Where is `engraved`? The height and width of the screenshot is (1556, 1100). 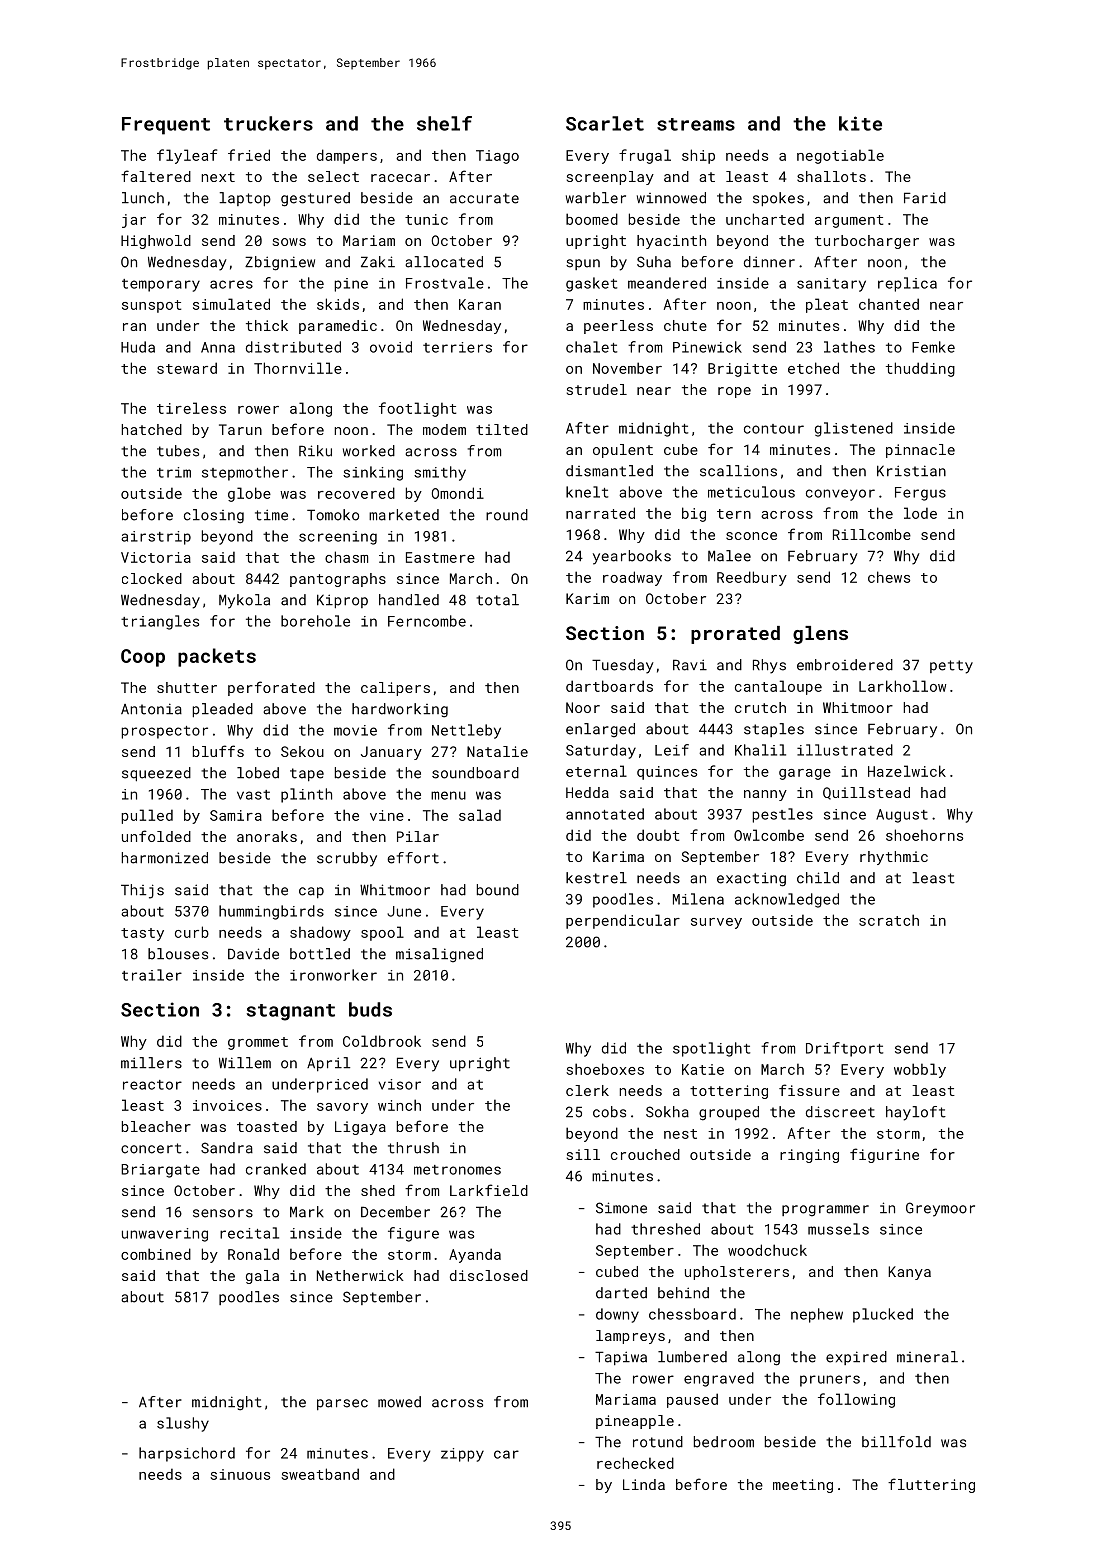 engraved is located at coordinates (719, 1379).
